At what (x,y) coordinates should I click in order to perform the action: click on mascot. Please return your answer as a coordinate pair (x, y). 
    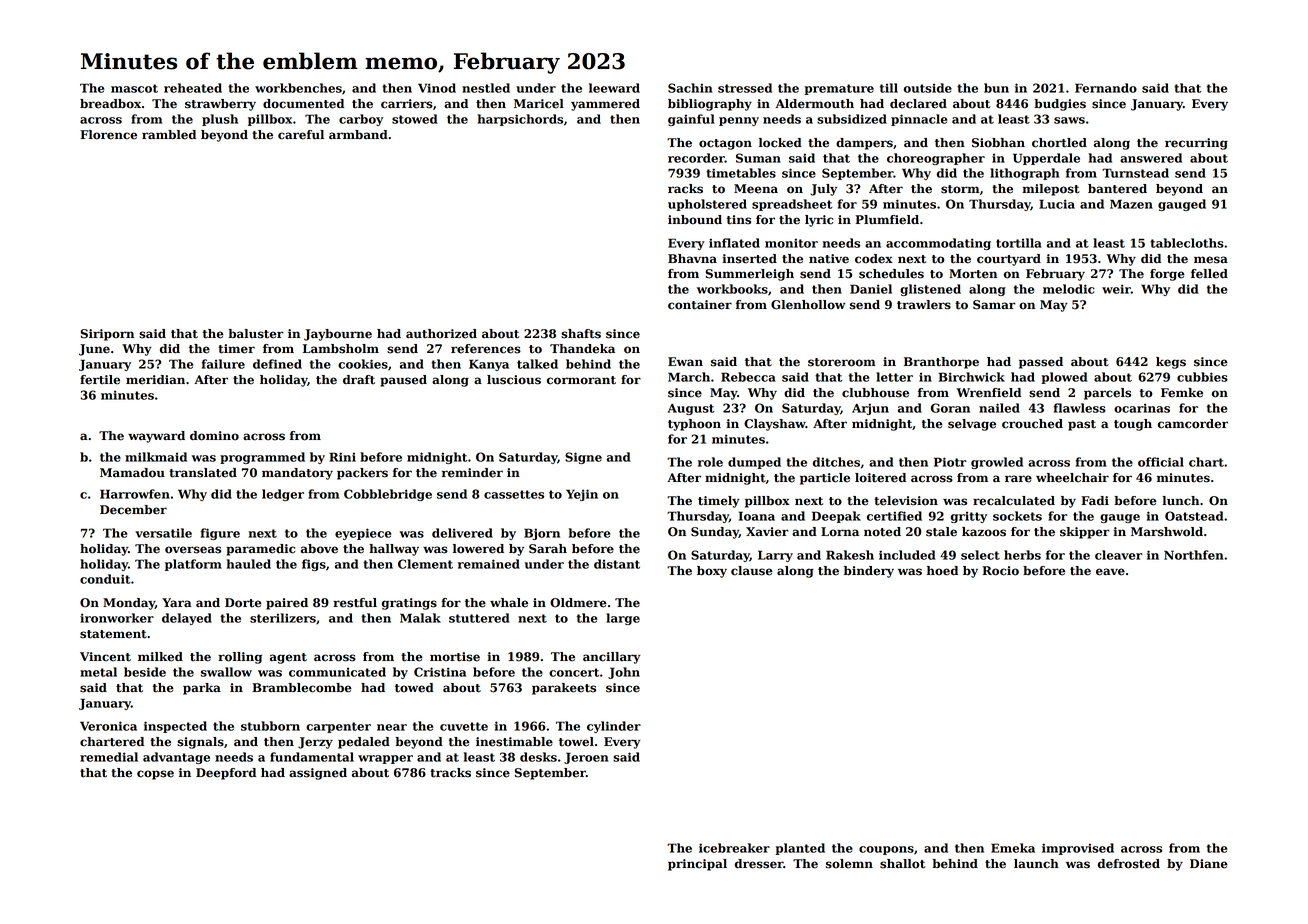
    Looking at the image, I should click on (134, 88).
